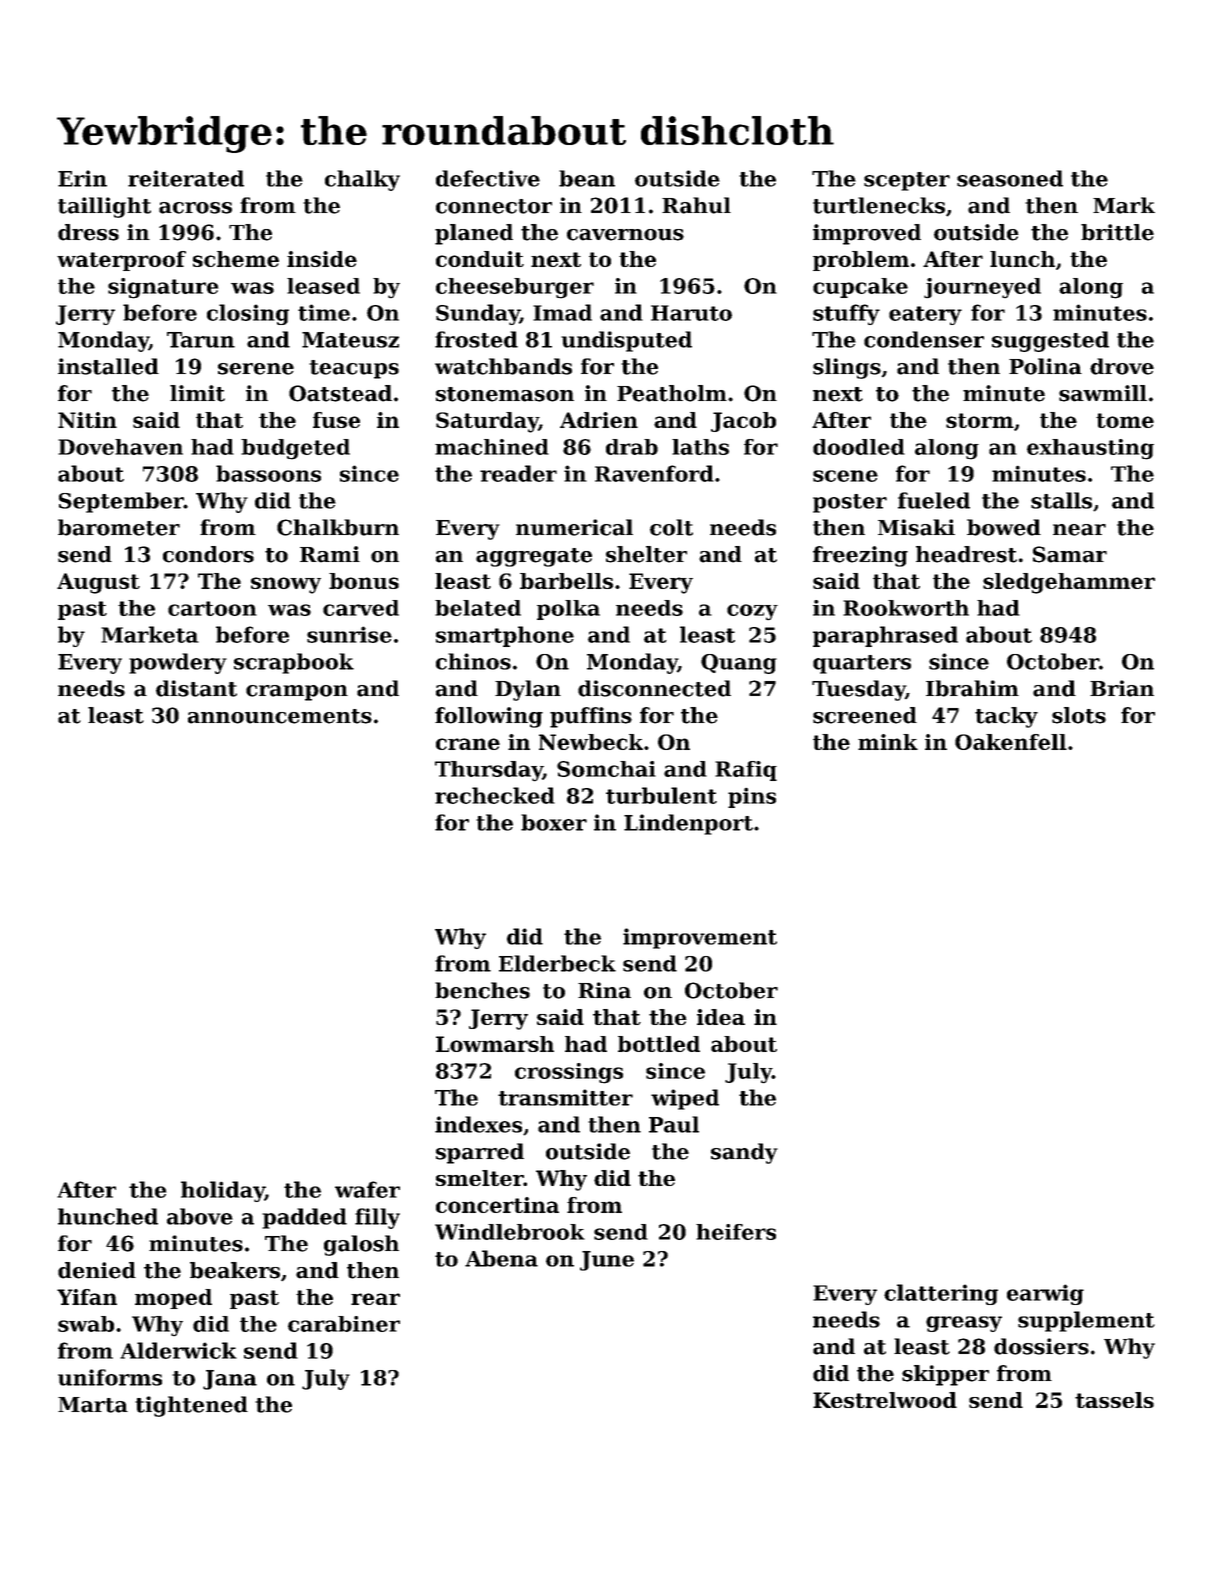  What do you see at coordinates (846, 314) in the page?
I see `stuffy` at bounding box center [846, 314].
